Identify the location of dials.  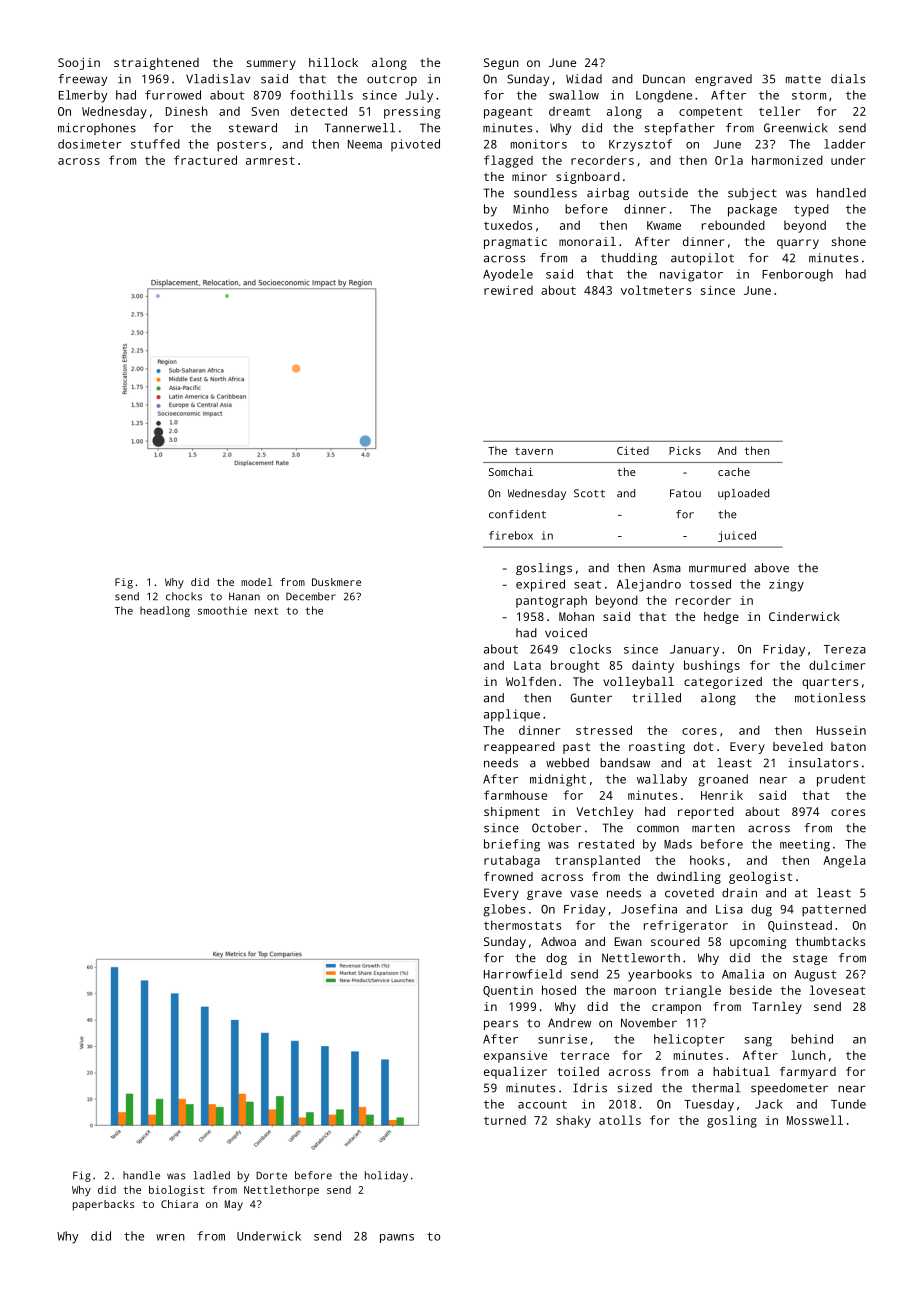
(848, 79).
